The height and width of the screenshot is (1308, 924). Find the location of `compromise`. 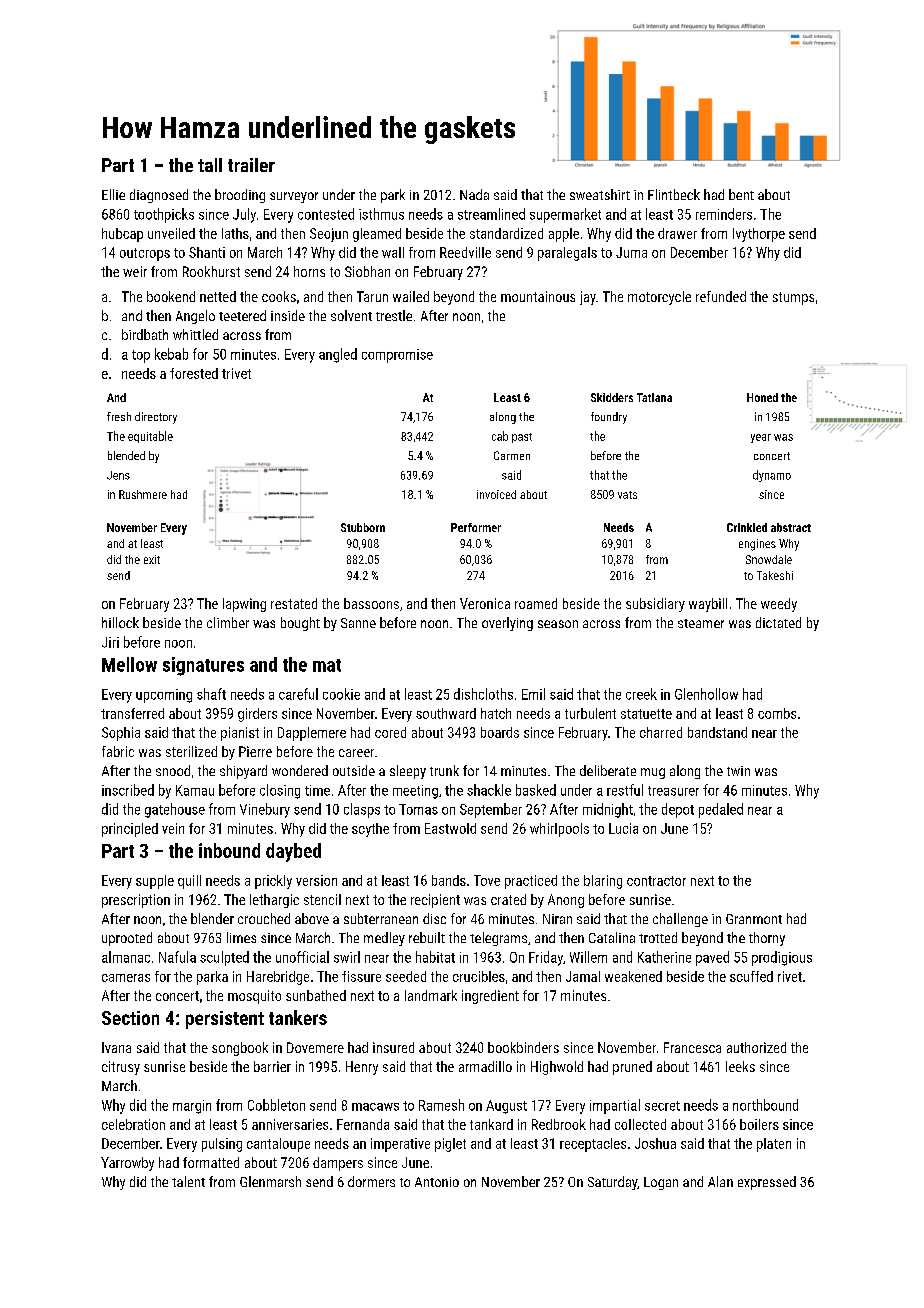

compromise is located at coordinates (397, 356).
